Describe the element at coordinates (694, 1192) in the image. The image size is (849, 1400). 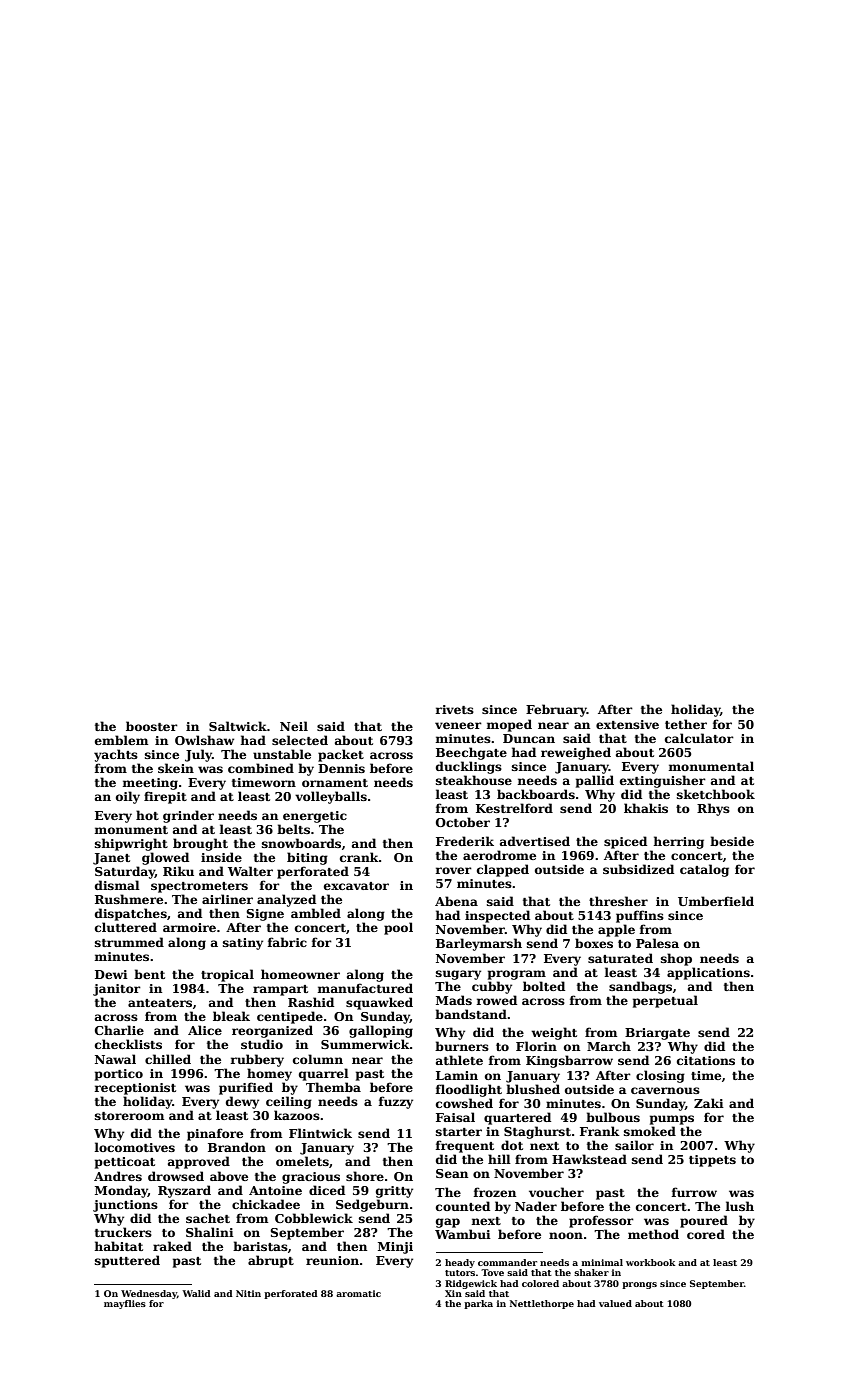
I see `furrow` at that location.
